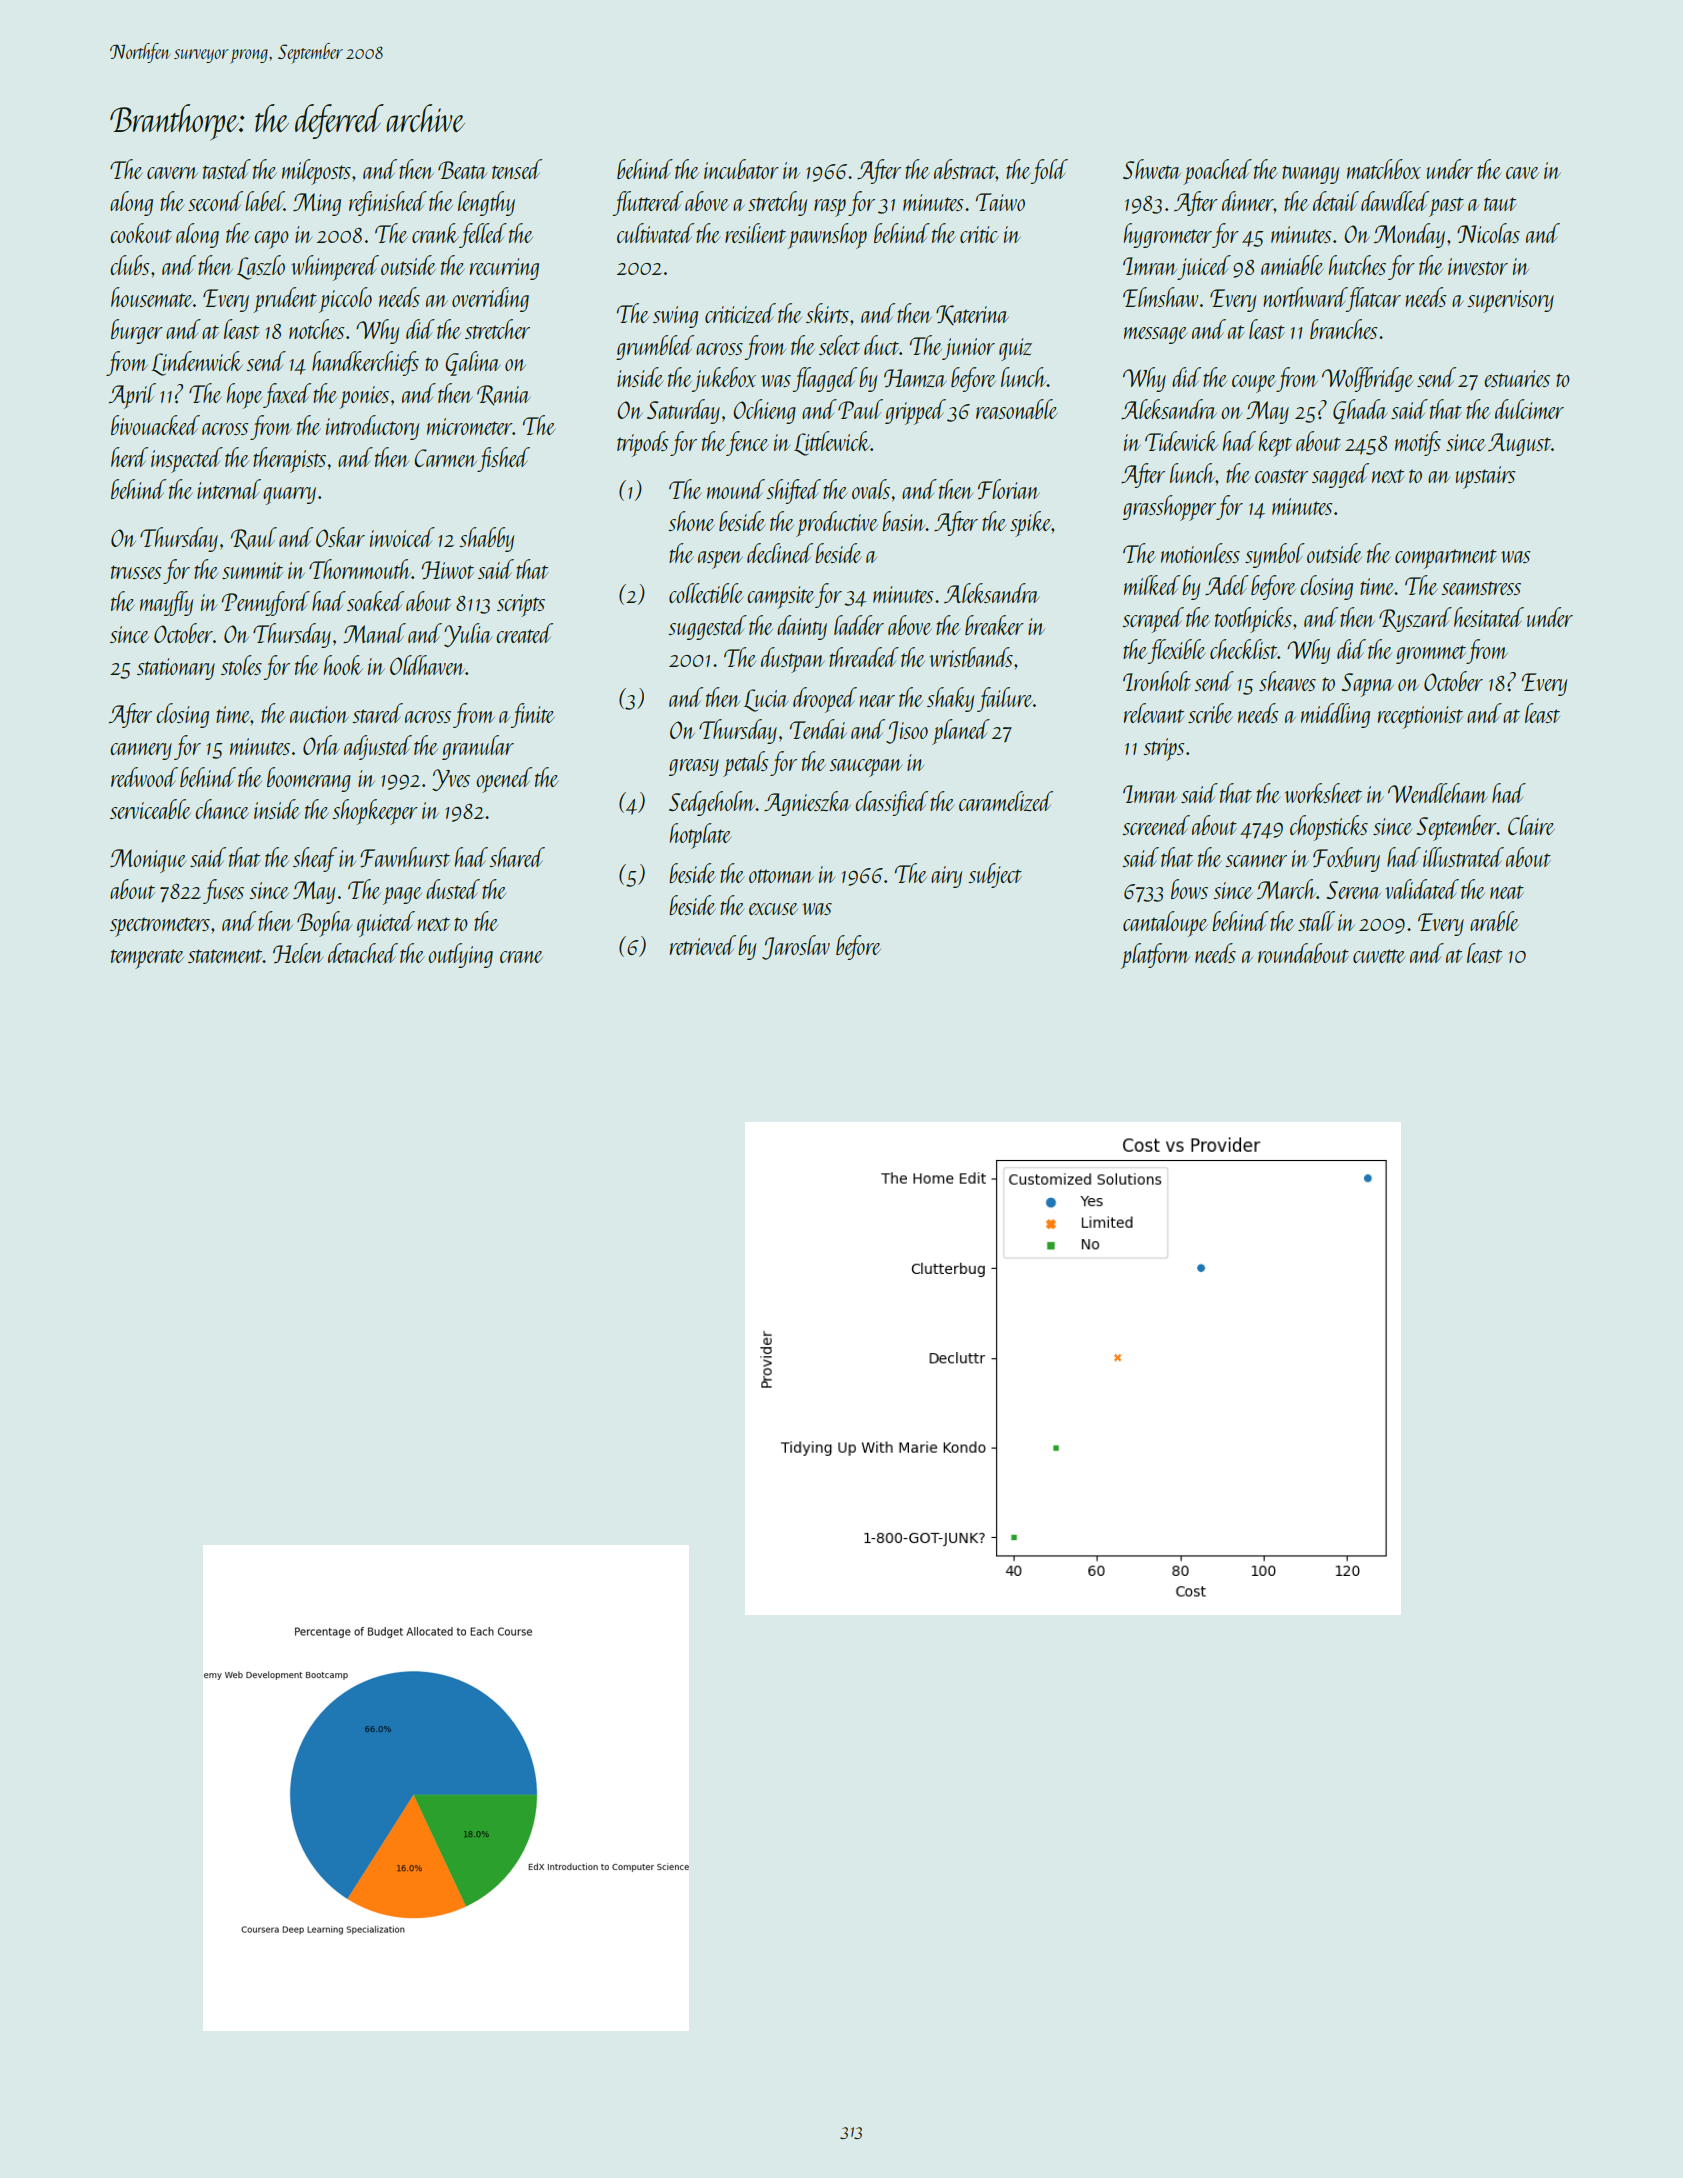  I want to click on Oskar, so click(340, 537).
